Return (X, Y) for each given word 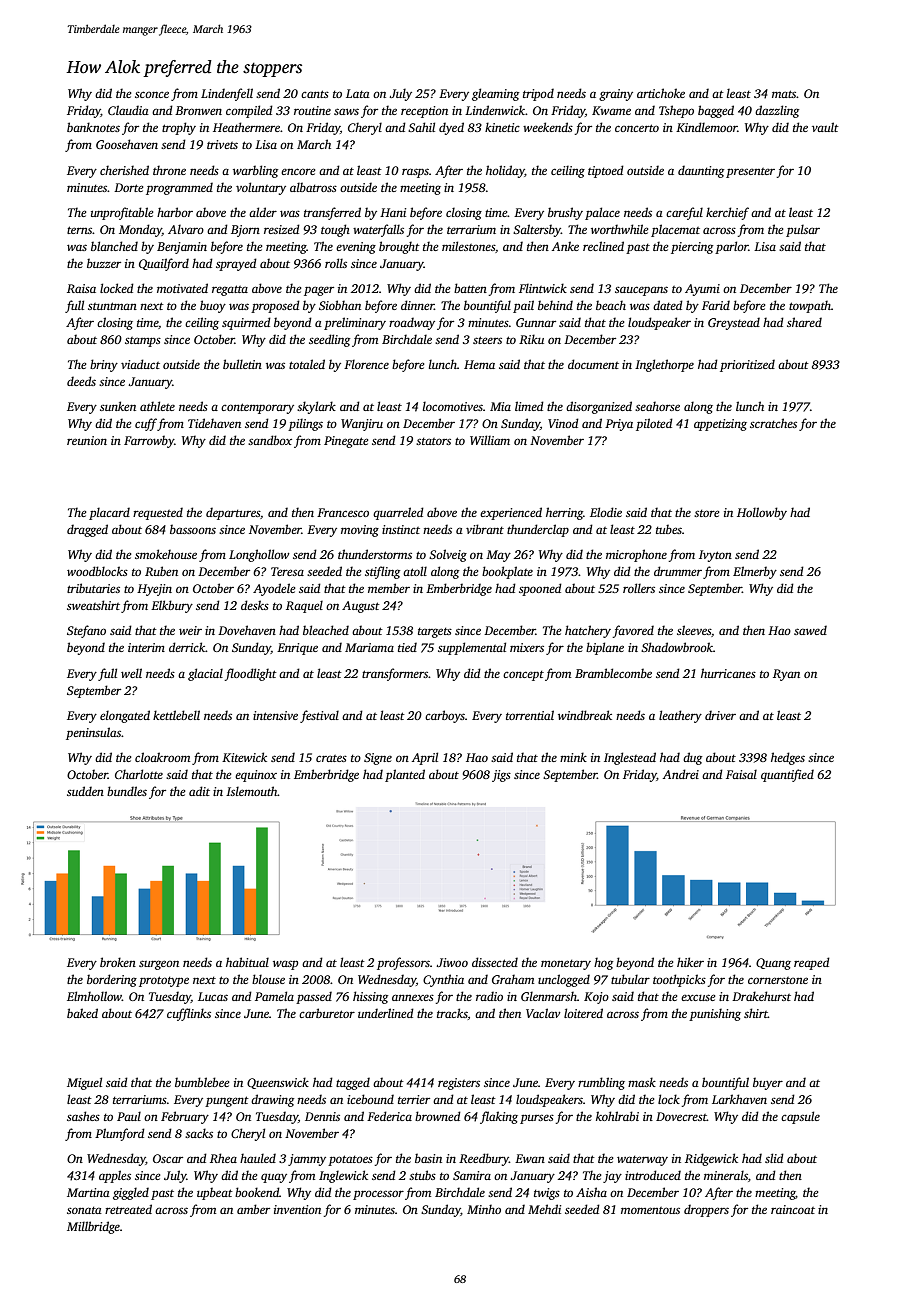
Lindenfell (227, 94)
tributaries (93, 588)
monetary (566, 965)
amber (253, 1209)
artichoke (661, 93)
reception (424, 112)
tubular (630, 979)
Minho (484, 1209)
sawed (810, 630)
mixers (527, 647)
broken (118, 962)
